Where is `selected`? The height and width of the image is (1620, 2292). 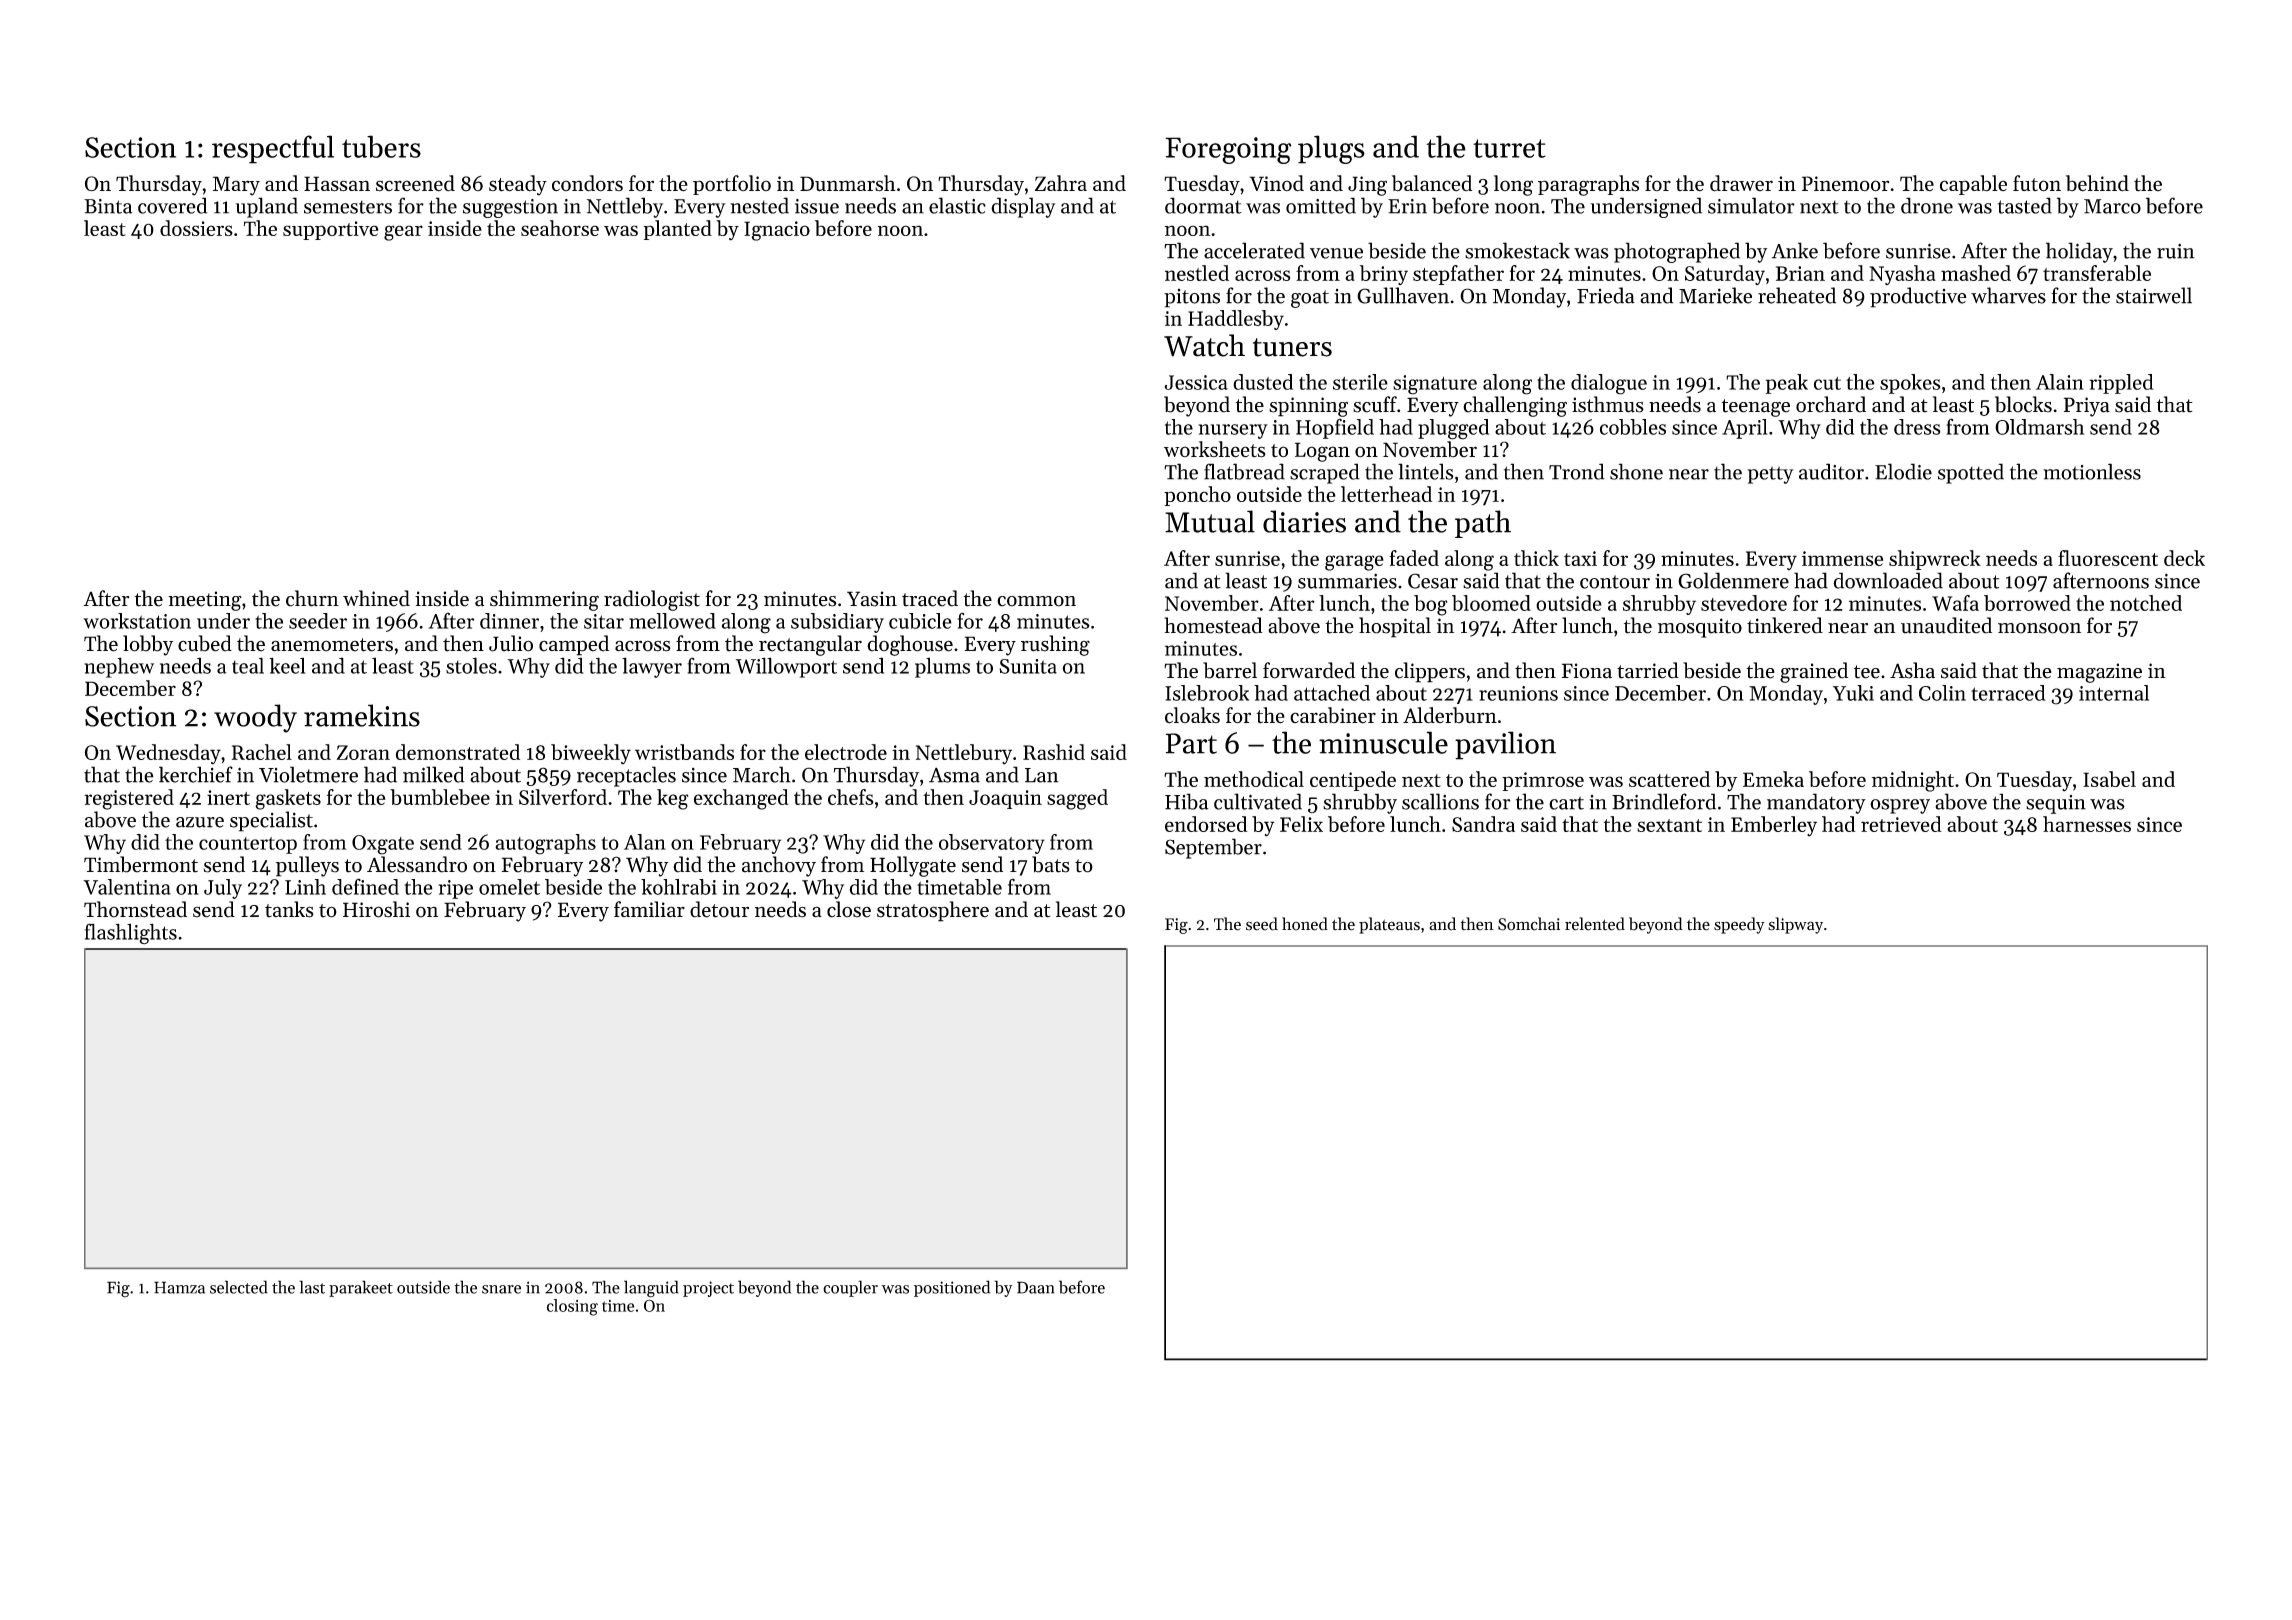
selected is located at coordinates (239, 1287).
